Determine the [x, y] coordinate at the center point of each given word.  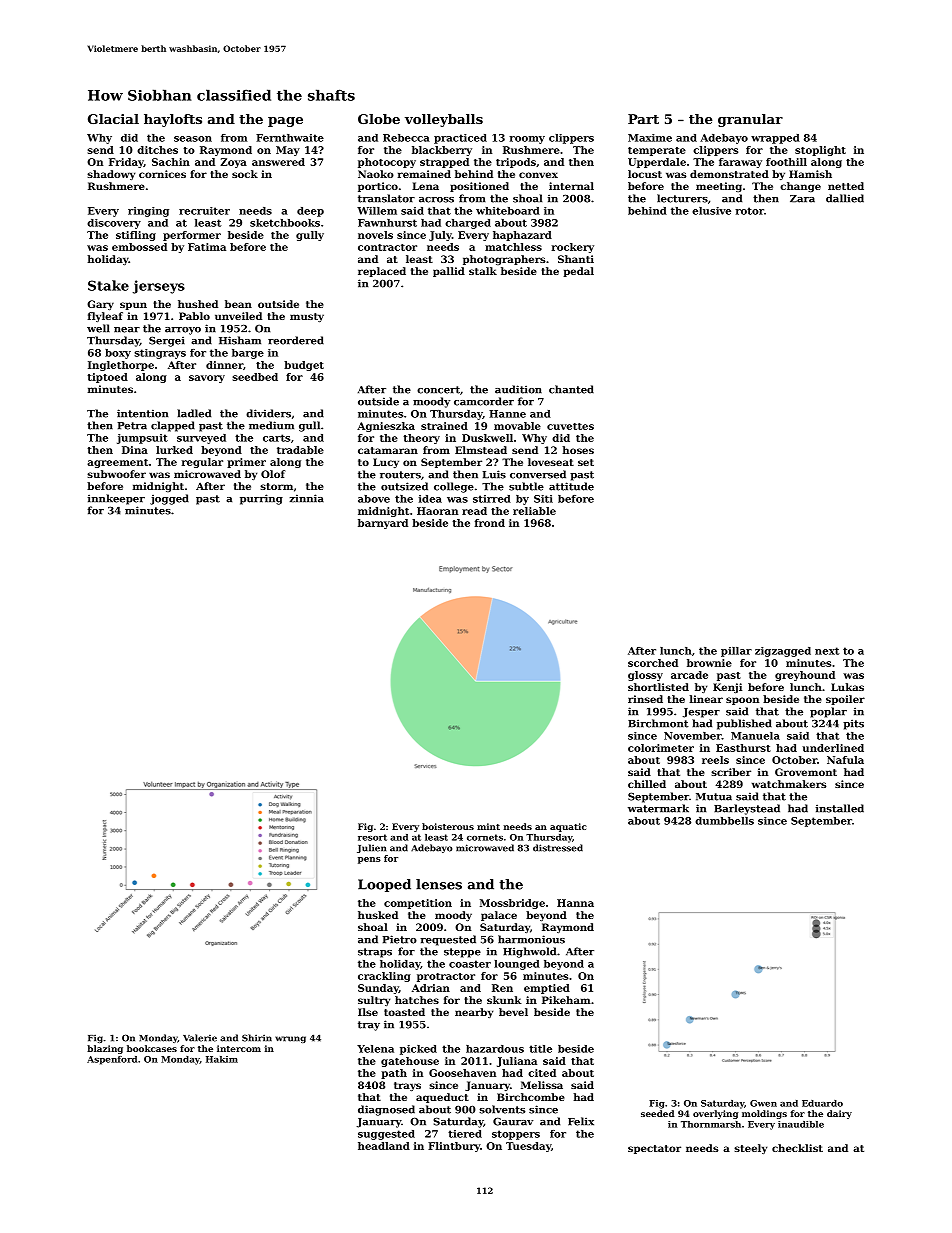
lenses [439, 884]
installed [840, 808]
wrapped [775, 139]
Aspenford [112, 1060]
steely [750, 1149]
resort [372, 837]
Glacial [113, 119]
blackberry [442, 151]
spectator [654, 1149]
